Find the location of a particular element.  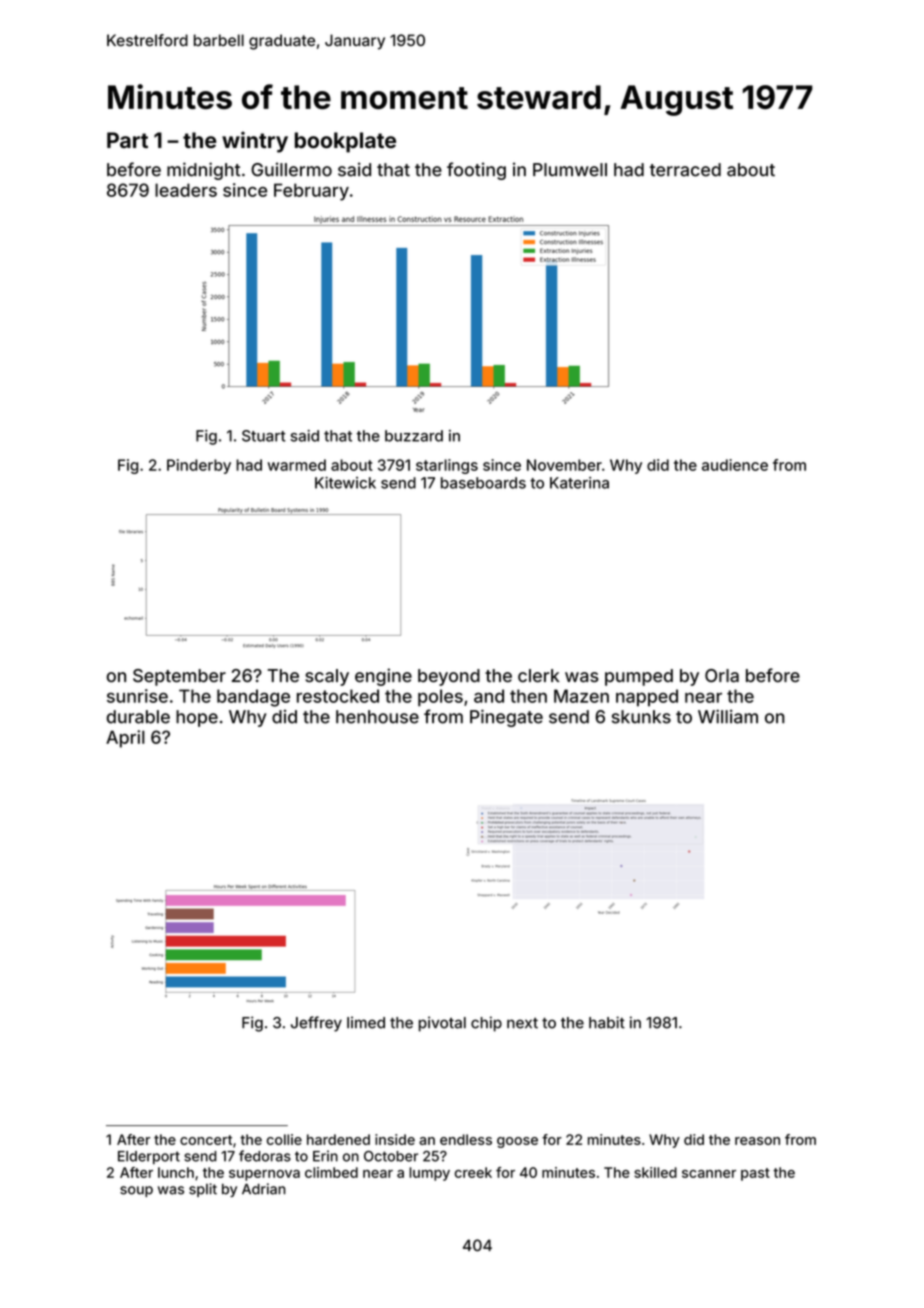

henhouse is located at coordinates (377, 717).
